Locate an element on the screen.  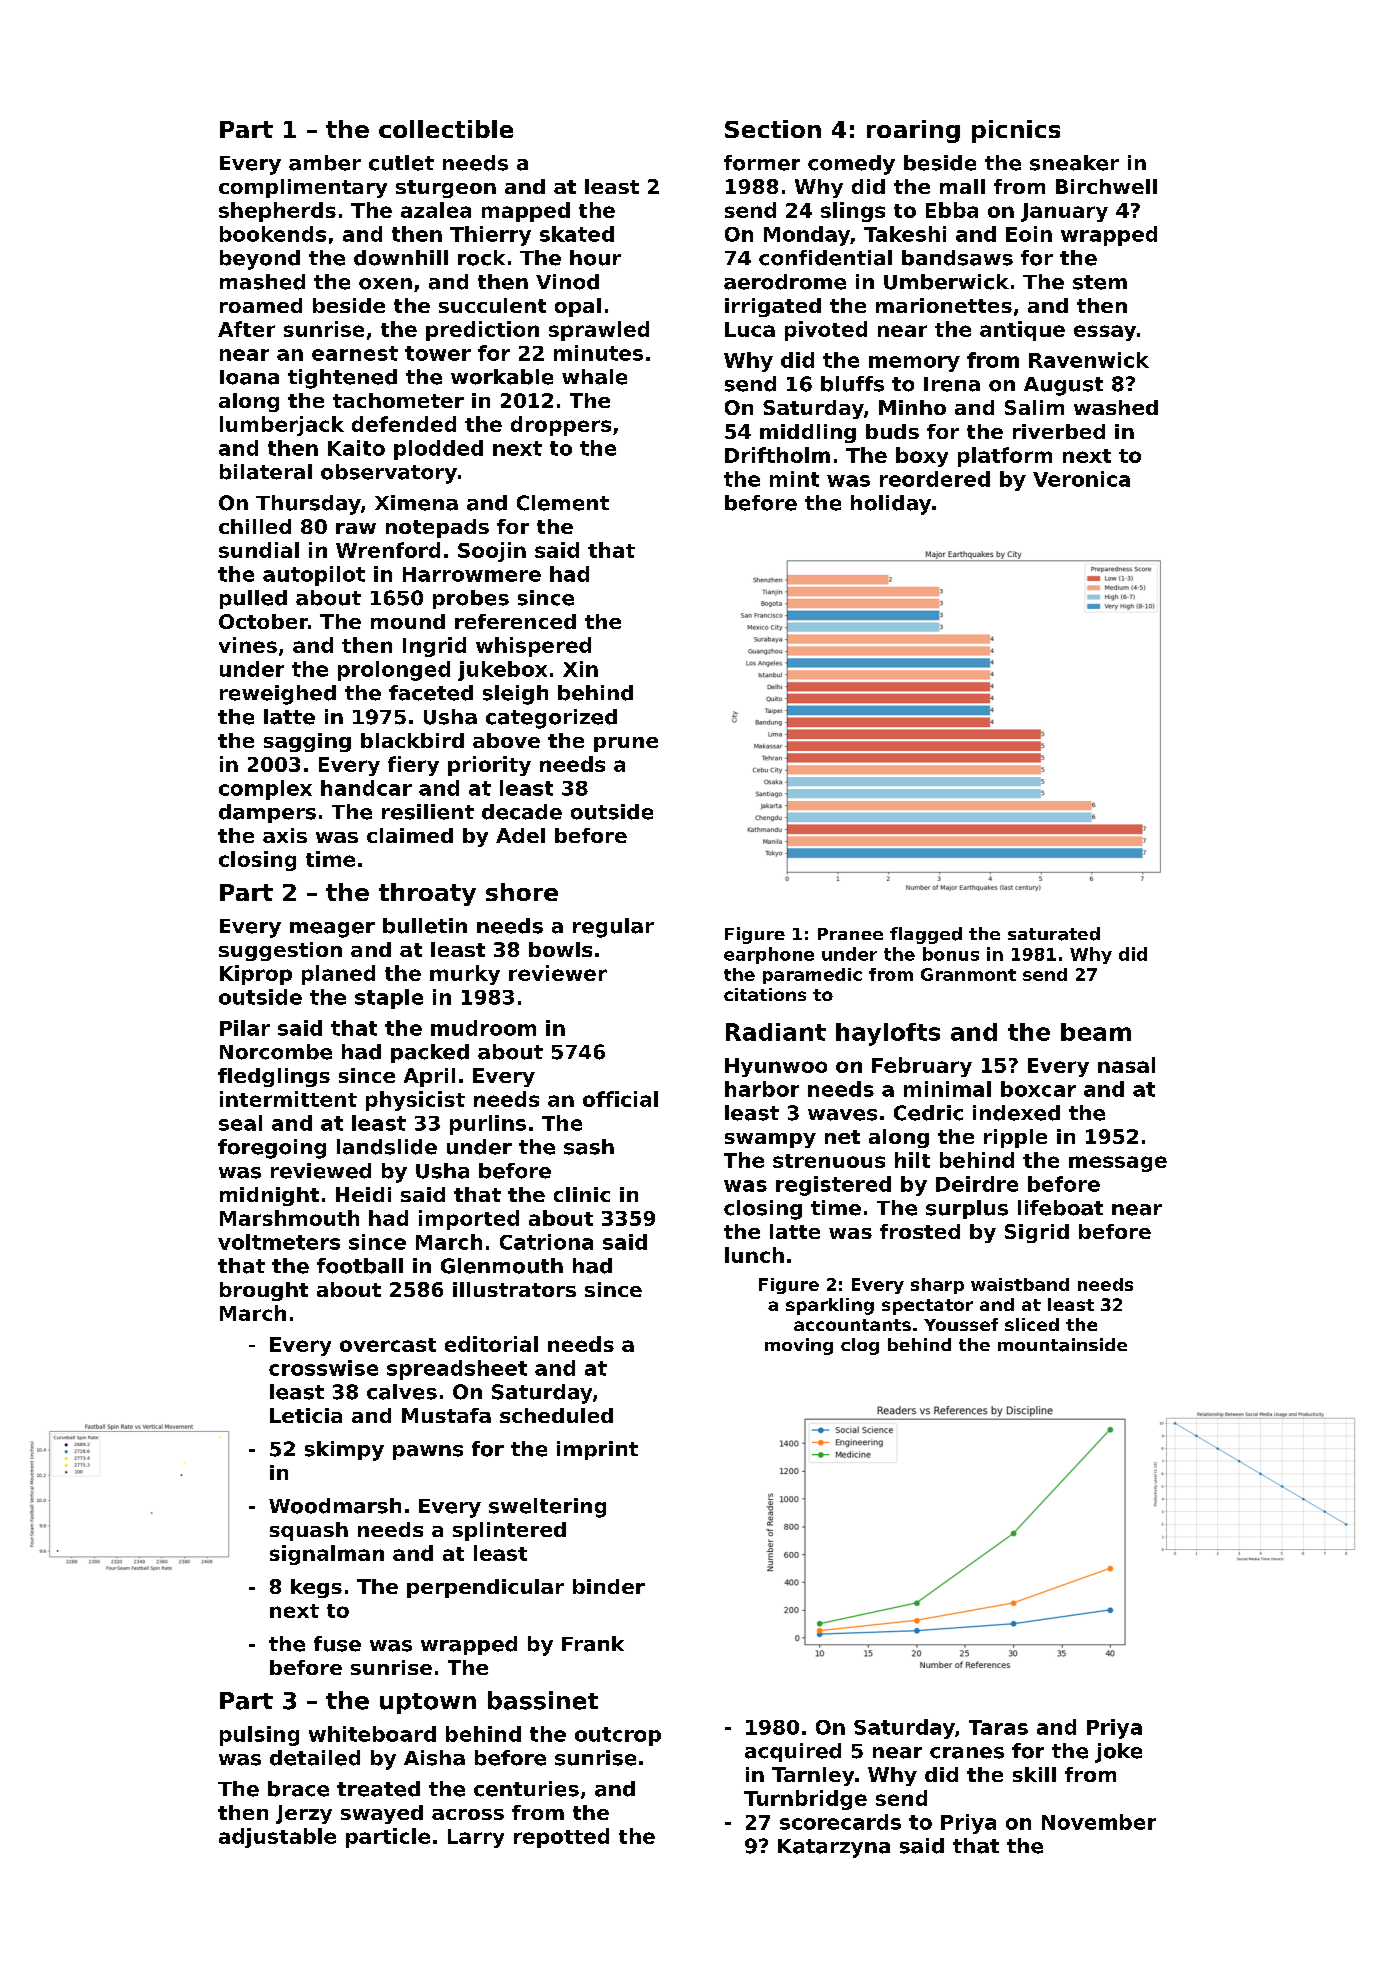
Clement is located at coordinates (563, 503).
